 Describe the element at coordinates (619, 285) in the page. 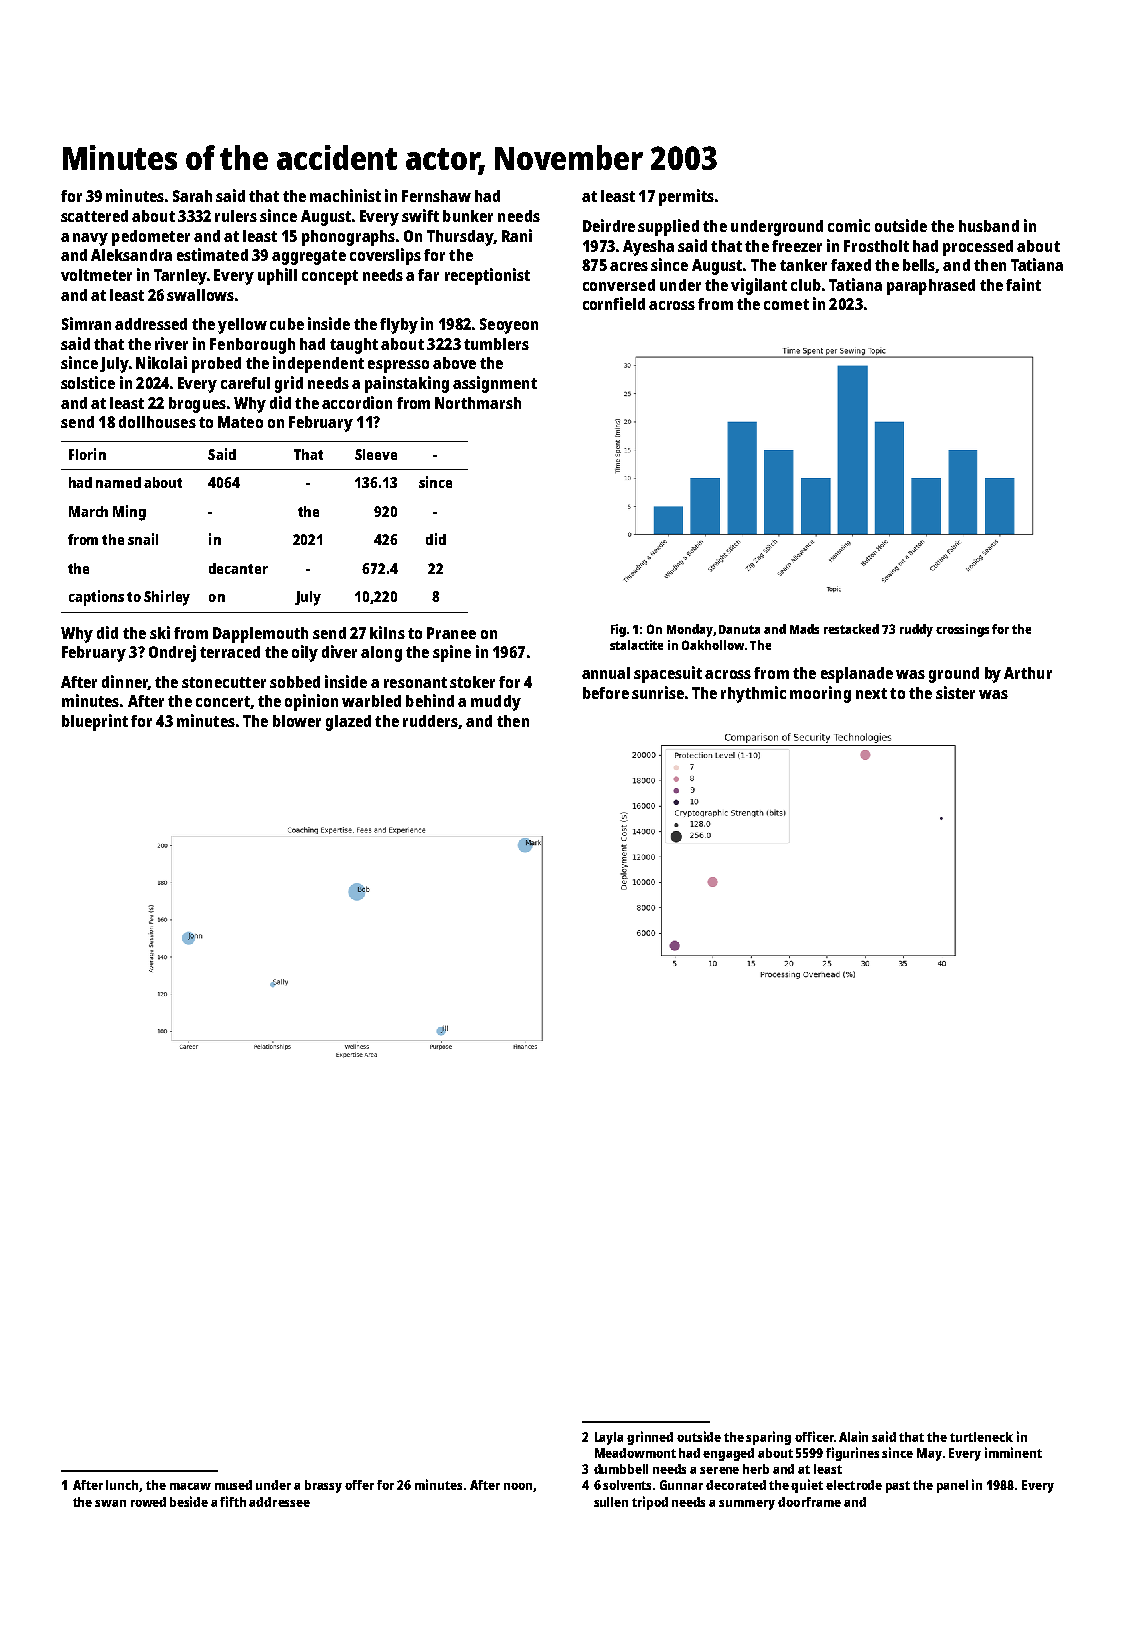

I see `conversed` at that location.
